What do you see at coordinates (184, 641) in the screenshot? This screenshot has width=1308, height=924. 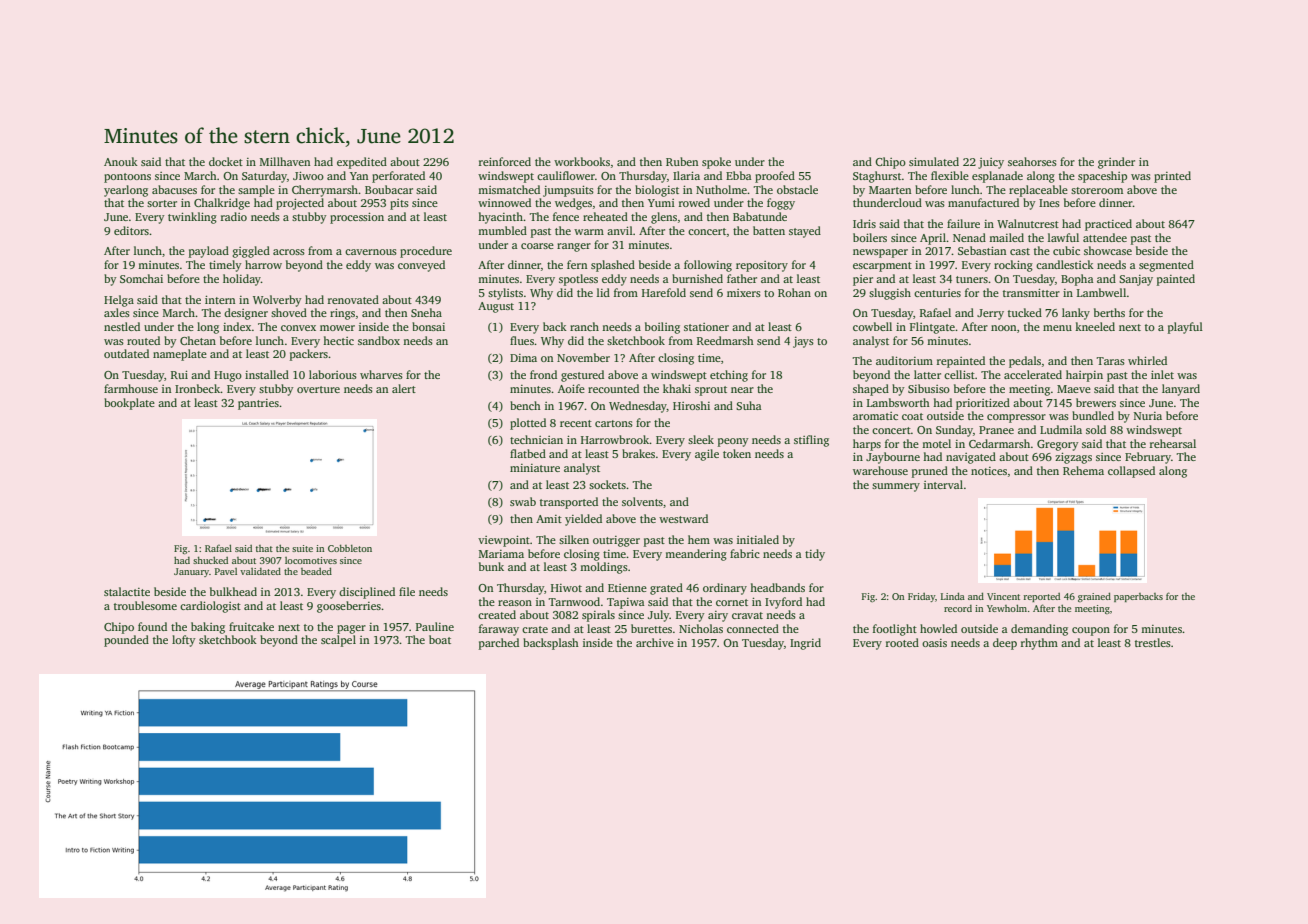 I see `lofty` at bounding box center [184, 641].
